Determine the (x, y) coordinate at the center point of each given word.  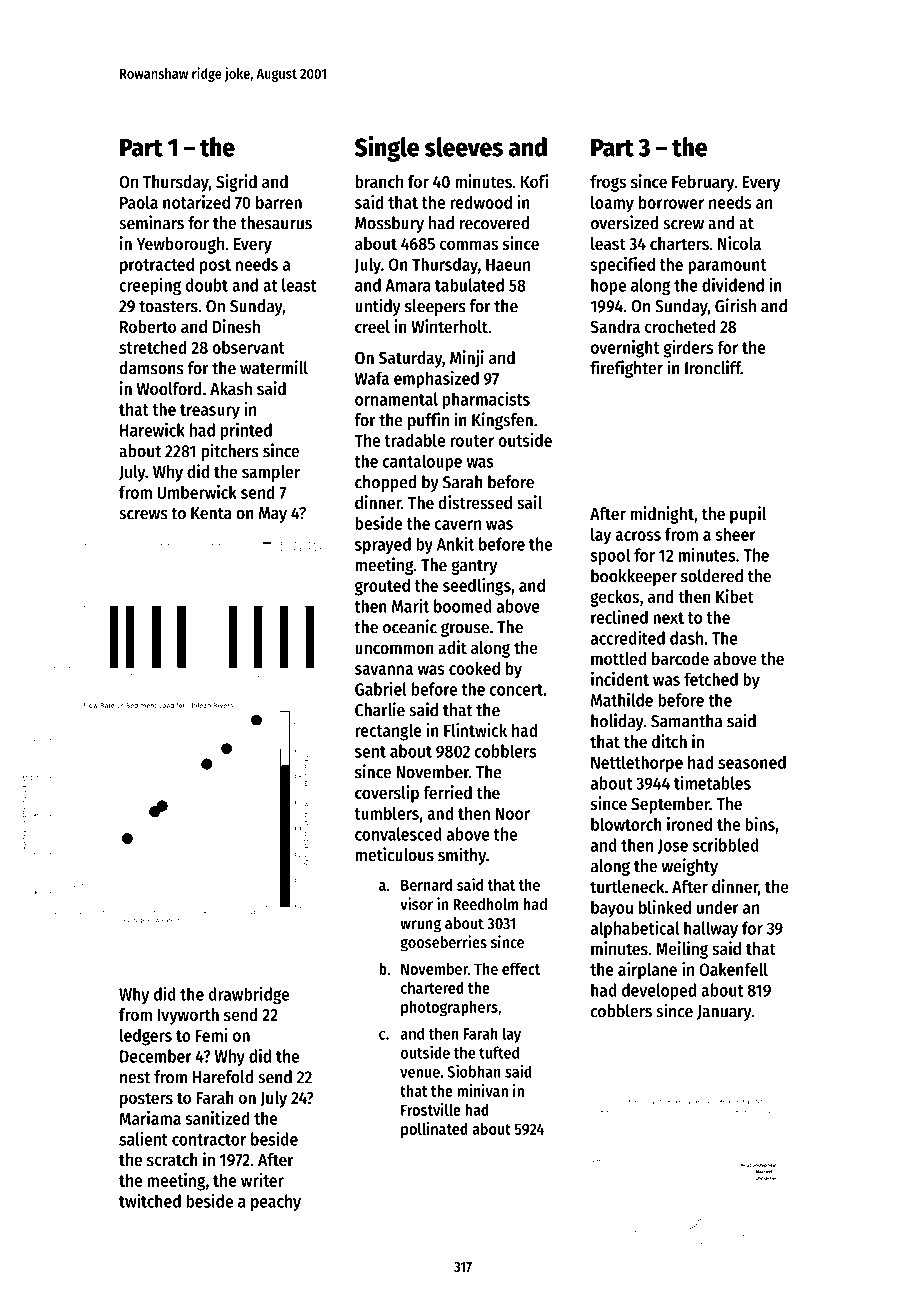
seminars (151, 222)
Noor (513, 813)
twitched (150, 1201)
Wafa (372, 378)
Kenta (211, 513)
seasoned (752, 762)
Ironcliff (713, 367)
